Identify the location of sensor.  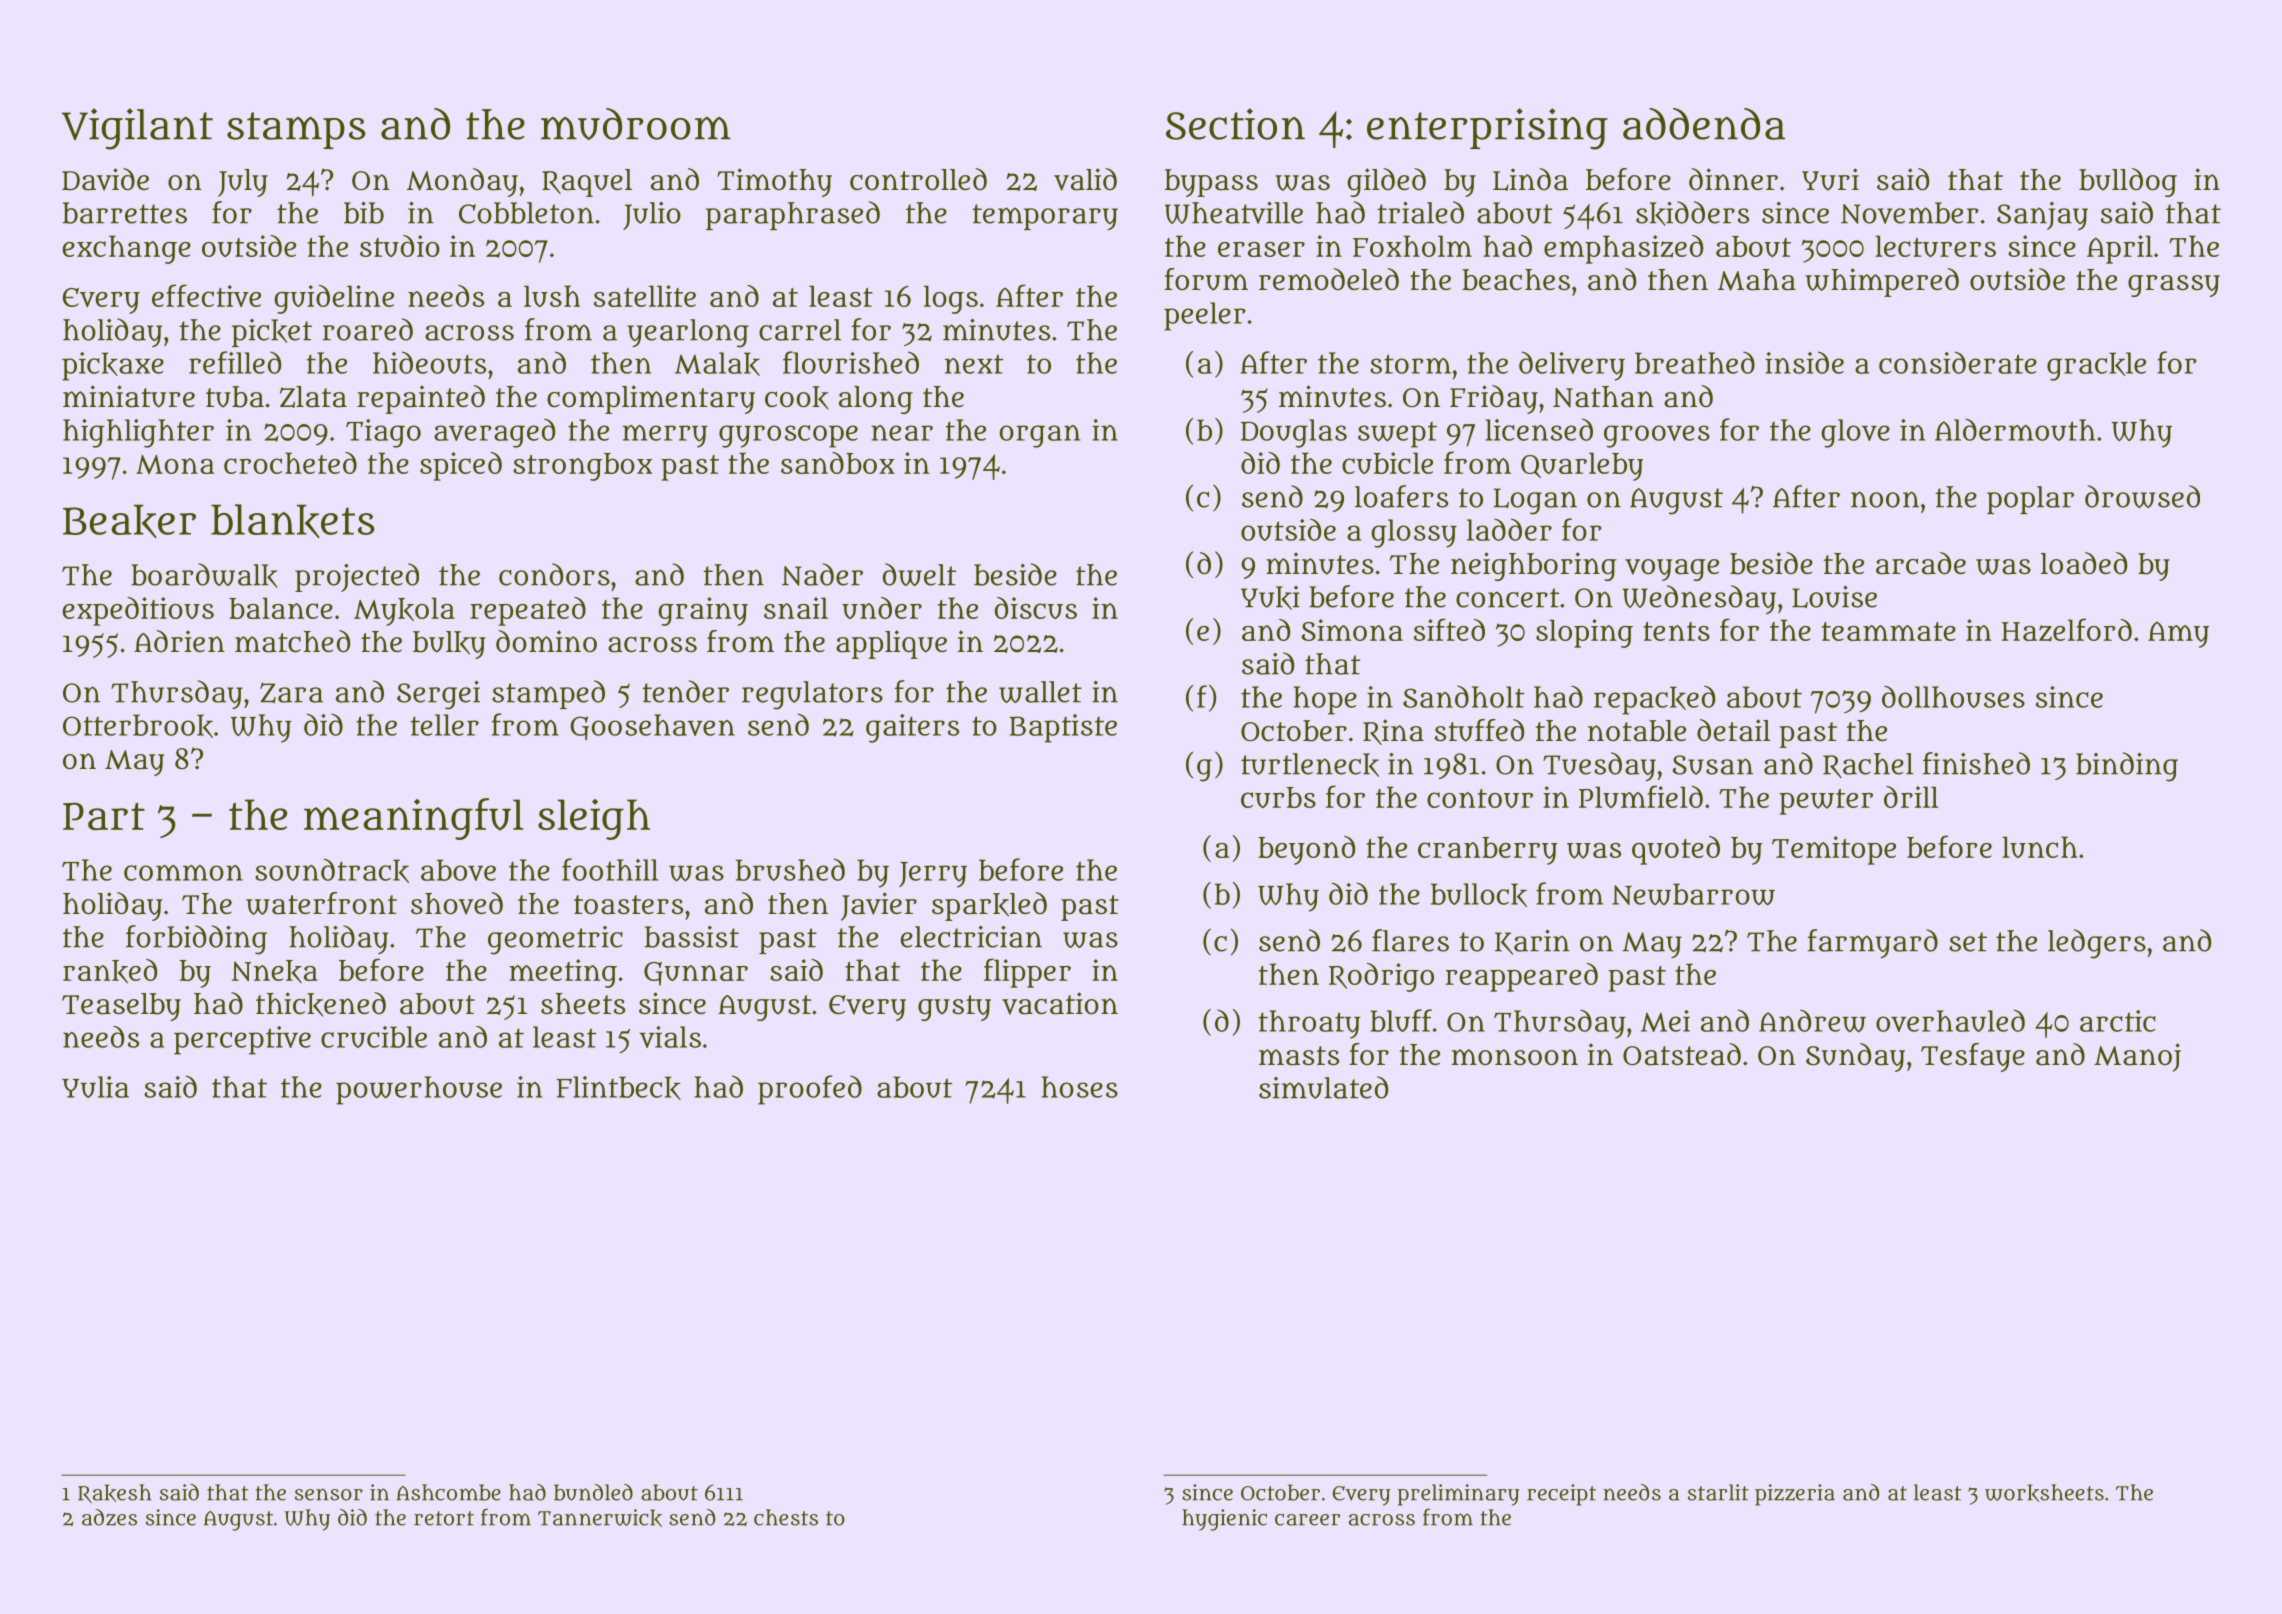
(329, 1494).
